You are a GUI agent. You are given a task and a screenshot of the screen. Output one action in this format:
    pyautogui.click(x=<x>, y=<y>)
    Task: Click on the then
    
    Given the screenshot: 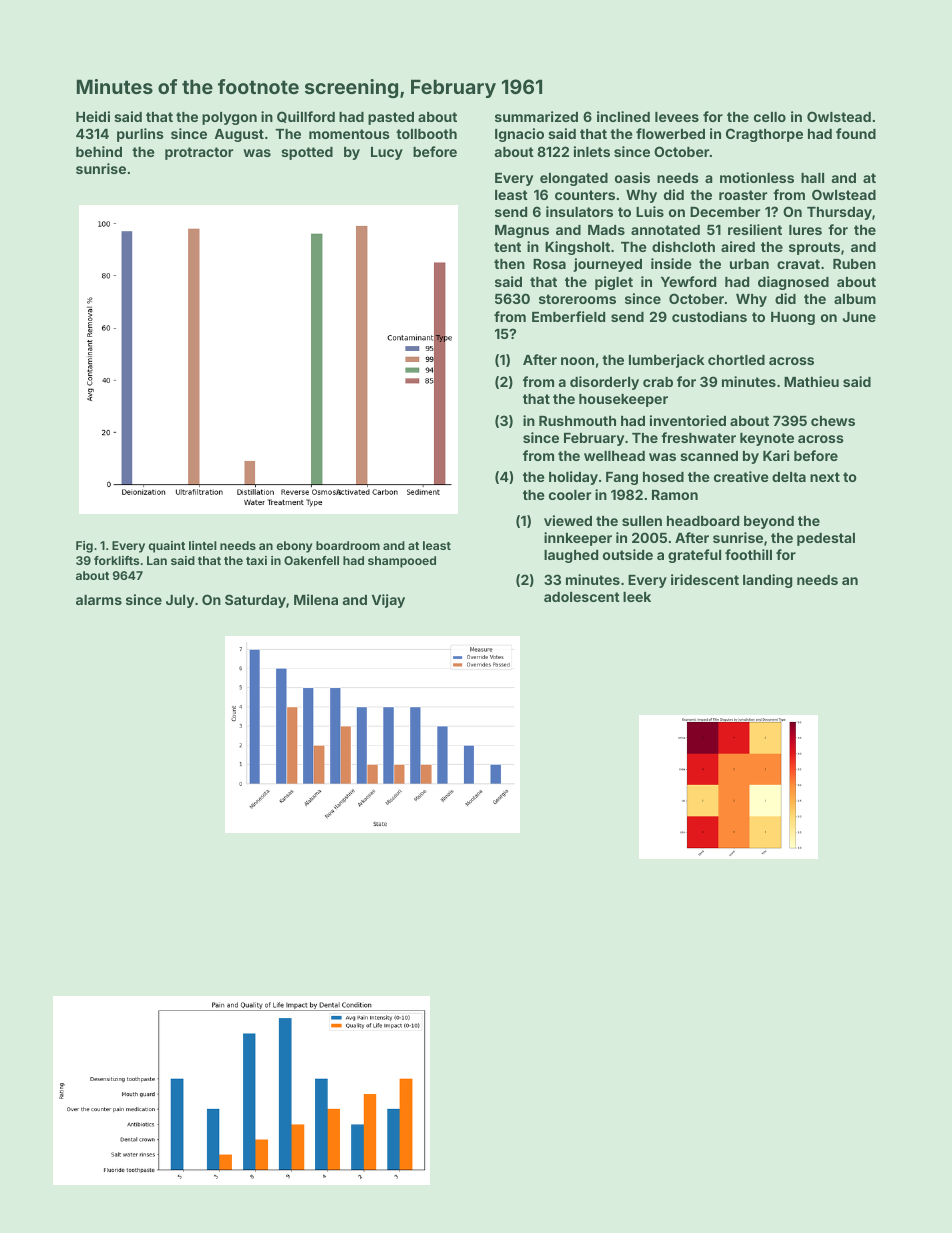 What is the action you would take?
    pyautogui.click(x=509, y=264)
